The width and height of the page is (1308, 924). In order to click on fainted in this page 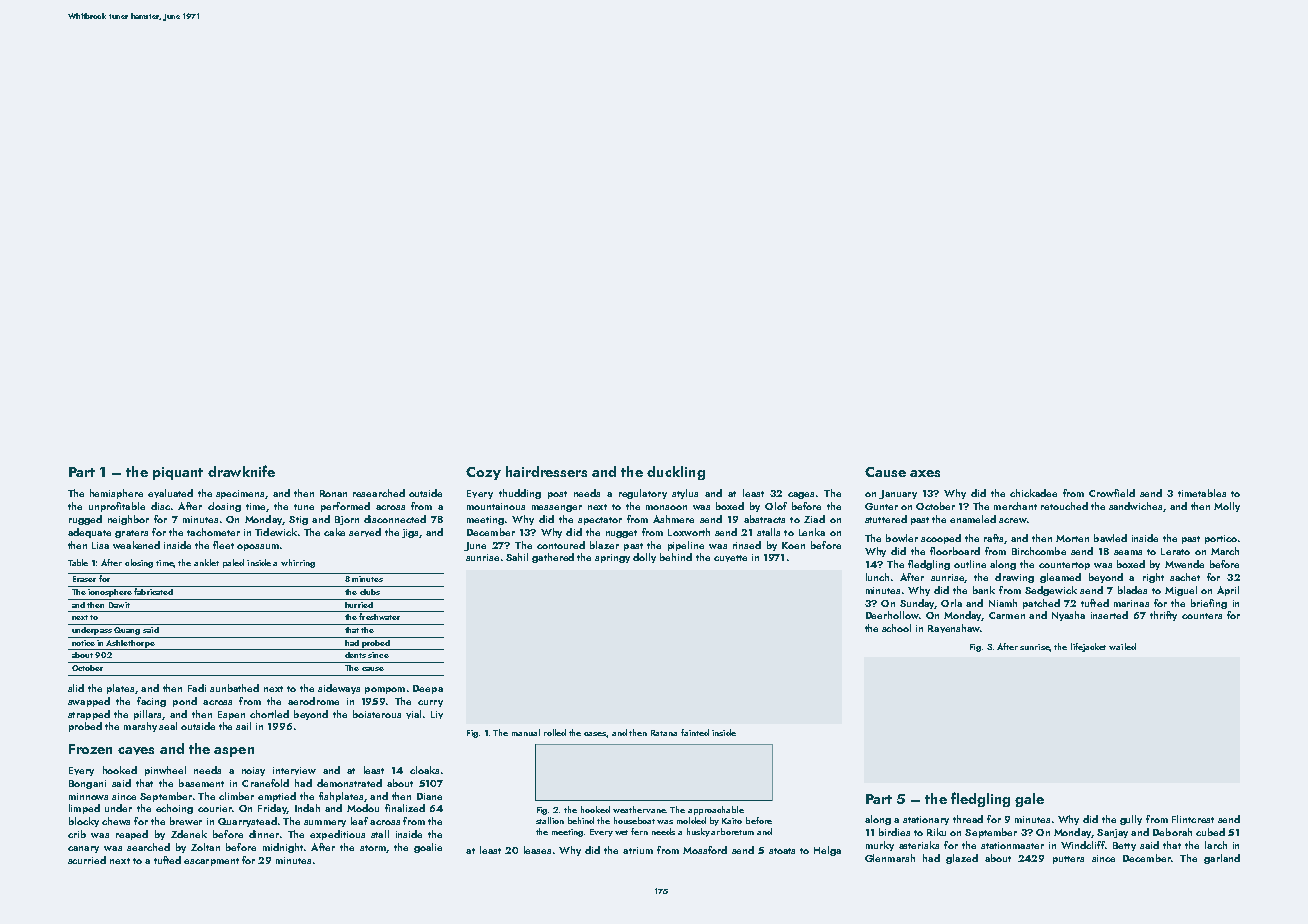, I will do `click(695, 732)`.
